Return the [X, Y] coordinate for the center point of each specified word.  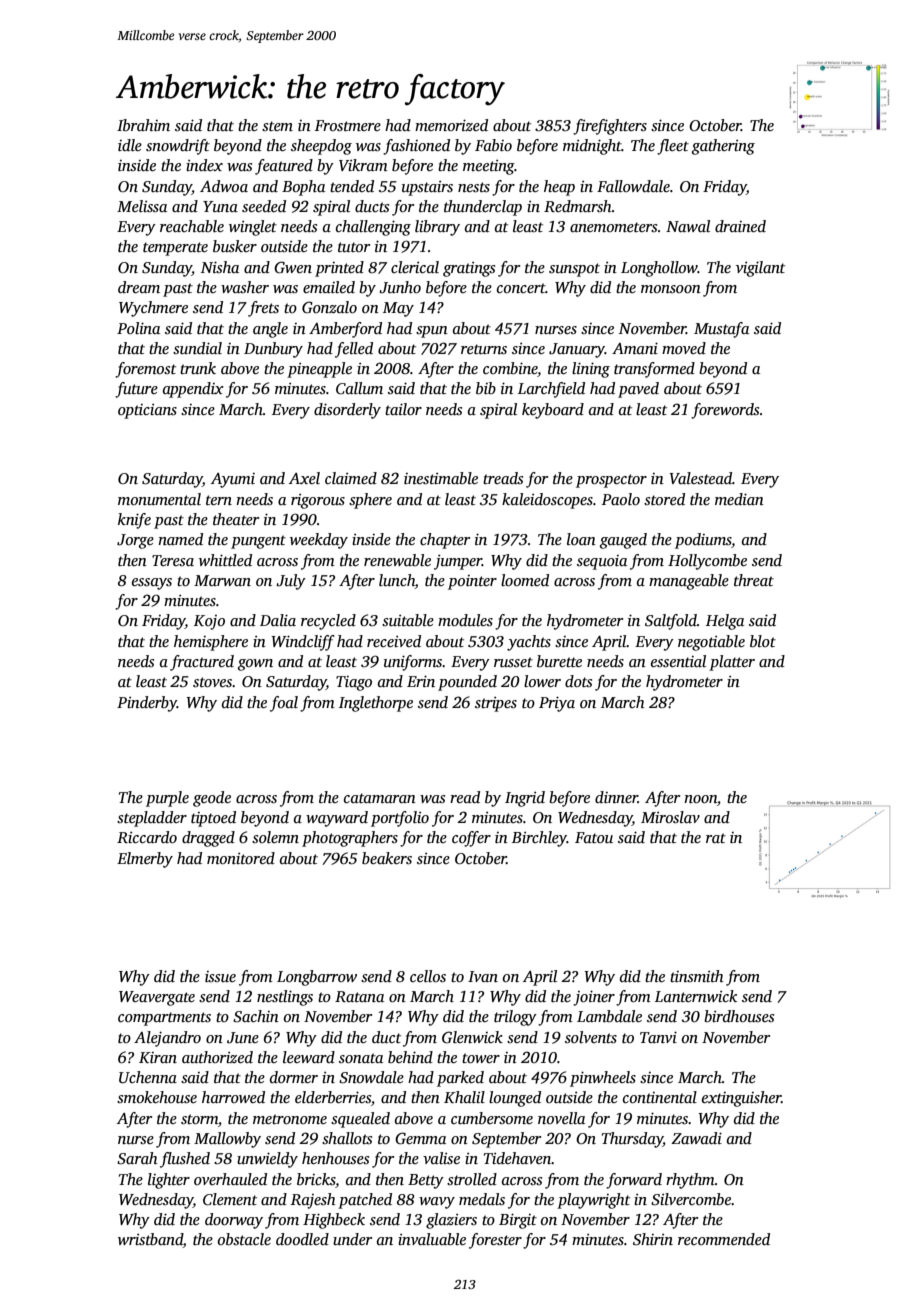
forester [495, 1241]
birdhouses [739, 1016]
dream [139, 287]
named [180, 539]
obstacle [244, 1239]
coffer [471, 839]
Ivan [483, 976]
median [739, 499]
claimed [351, 478]
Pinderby [147, 704]
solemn [275, 837]
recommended [724, 1239]
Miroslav [670, 817]
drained [740, 226]
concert [521, 288]
